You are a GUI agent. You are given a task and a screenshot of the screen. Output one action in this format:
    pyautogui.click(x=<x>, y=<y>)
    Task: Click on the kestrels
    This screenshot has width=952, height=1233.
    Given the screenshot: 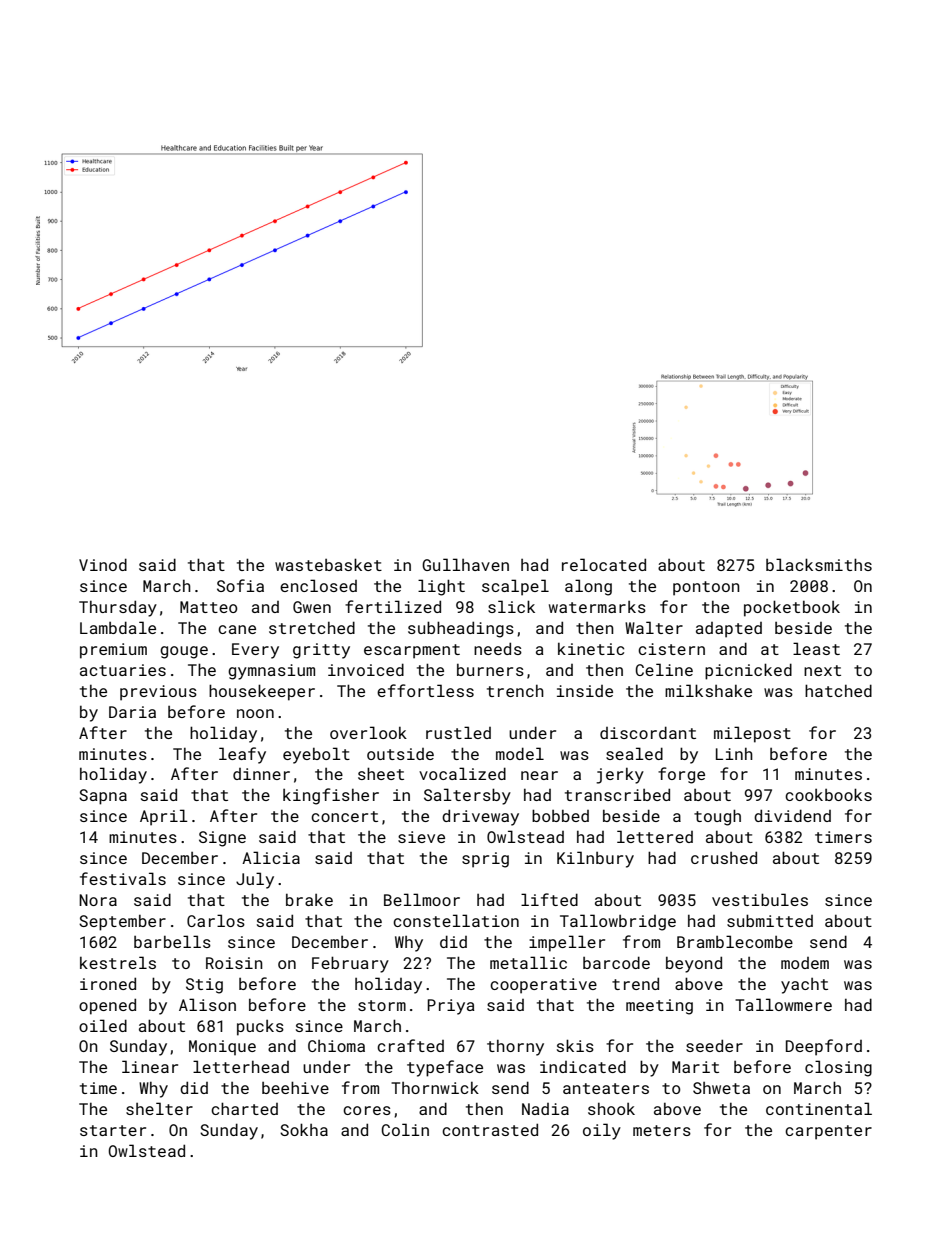 What is the action you would take?
    pyautogui.click(x=118, y=962)
